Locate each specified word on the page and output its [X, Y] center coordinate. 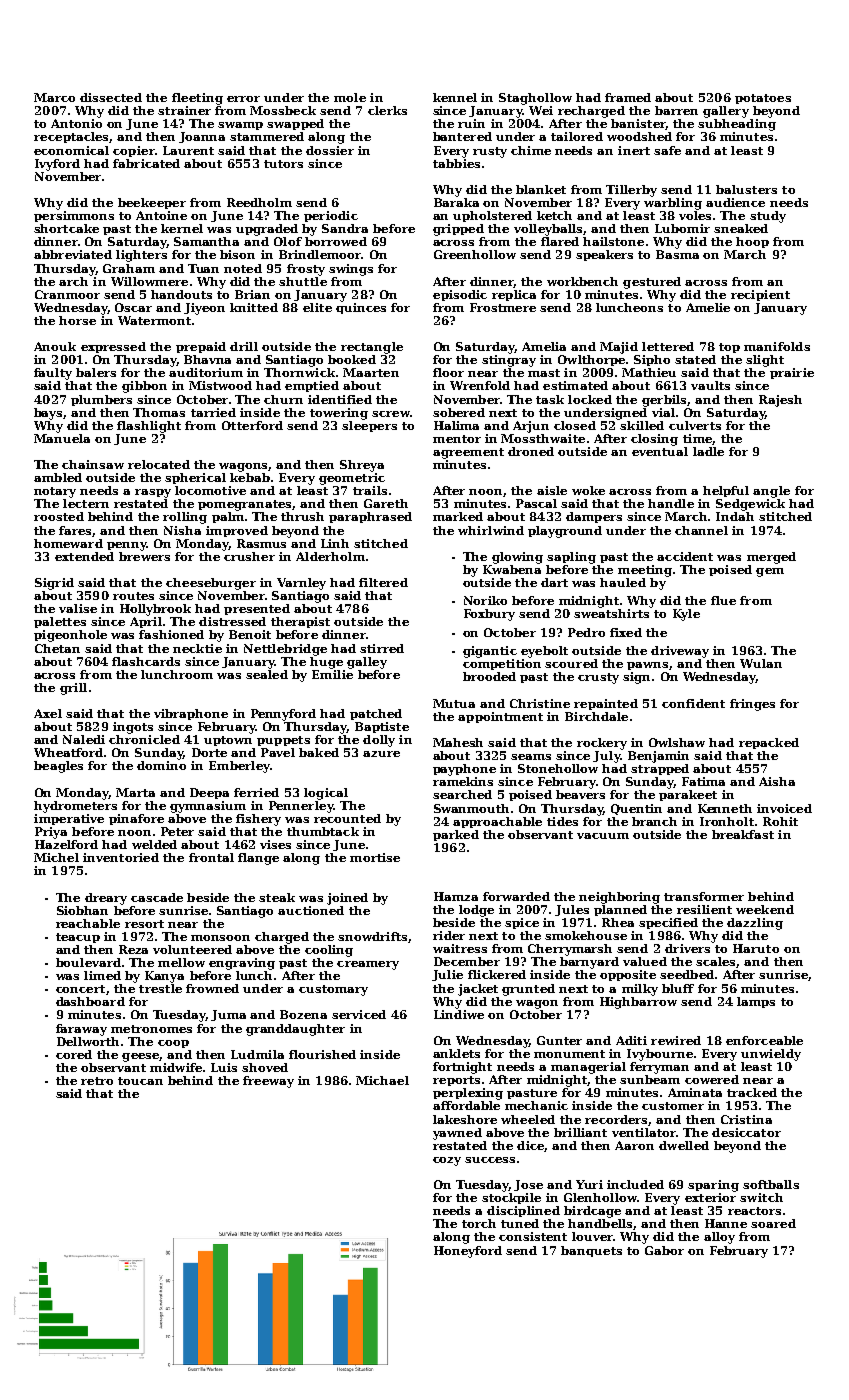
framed [628, 97]
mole [350, 97]
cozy [447, 1161]
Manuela [62, 438]
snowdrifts [372, 936]
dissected [111, 97]
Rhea [618, 922]
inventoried [121, 857]
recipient [760, 295]
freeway [268, 1082]
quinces [361, 308]
